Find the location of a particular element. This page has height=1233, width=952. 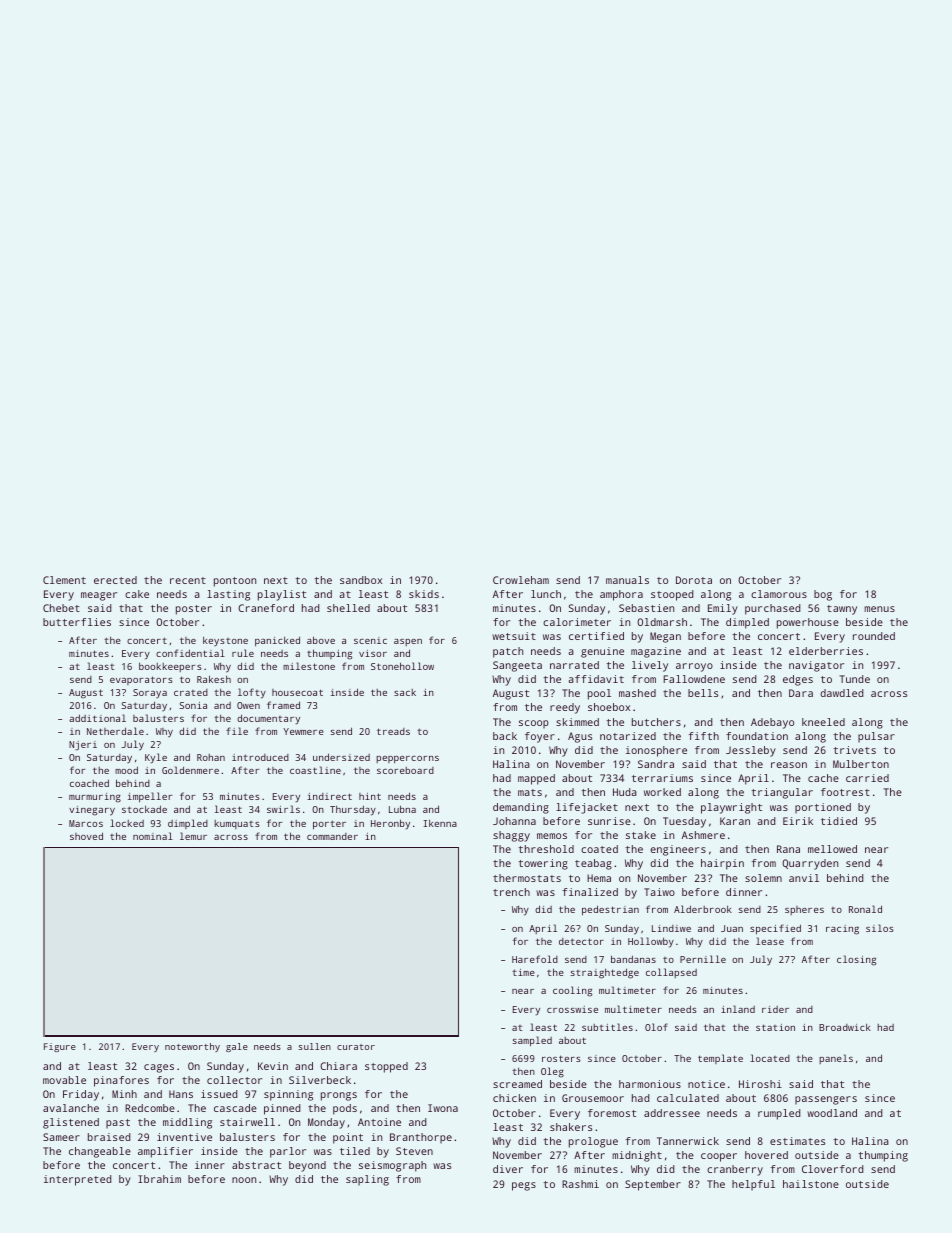

Dorota is located at coordinates (694, 580).
